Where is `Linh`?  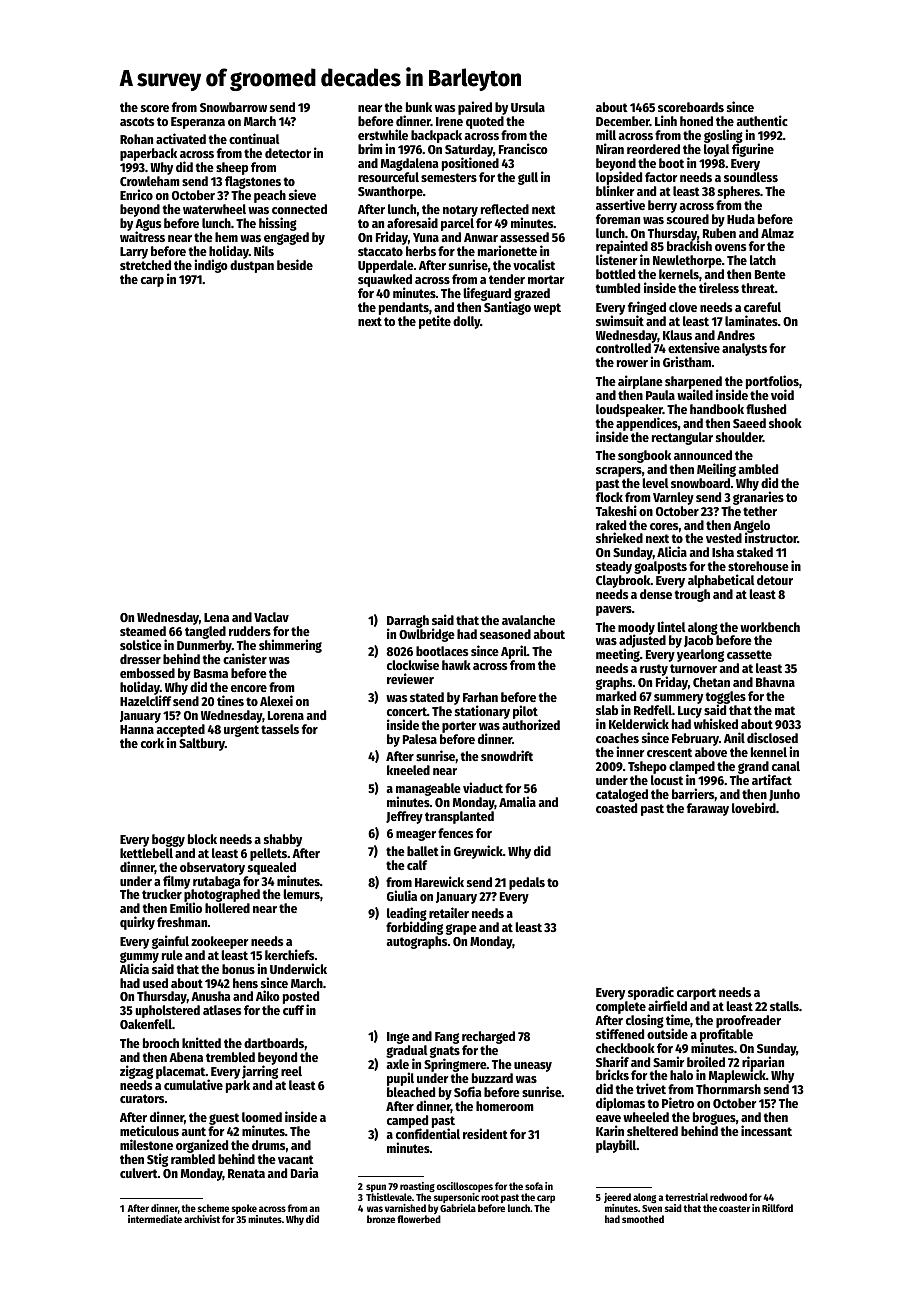 Linh is located at coordinates (666, 120).
